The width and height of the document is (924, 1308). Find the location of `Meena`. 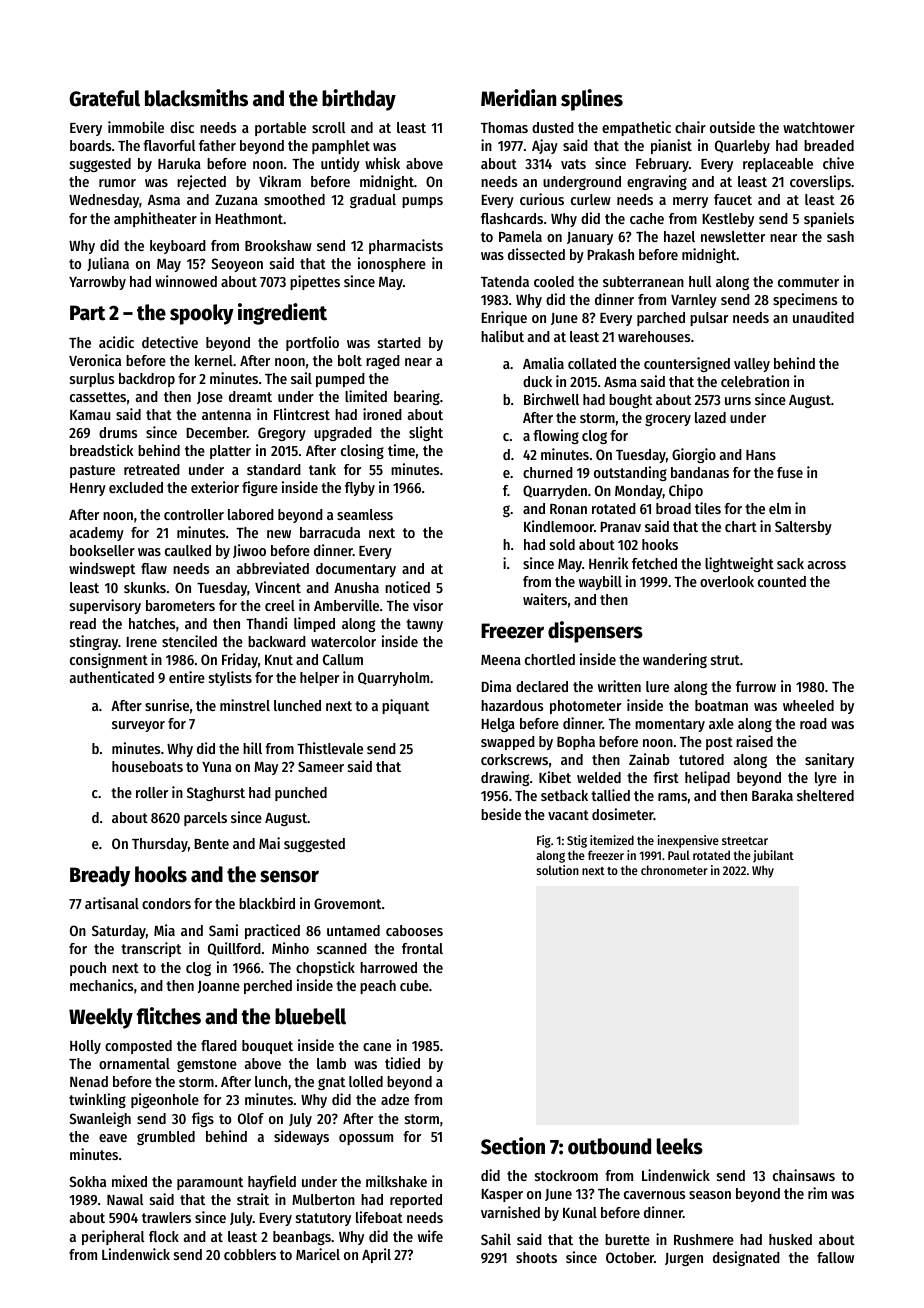

Meena is located at coordinates (501, 660).
